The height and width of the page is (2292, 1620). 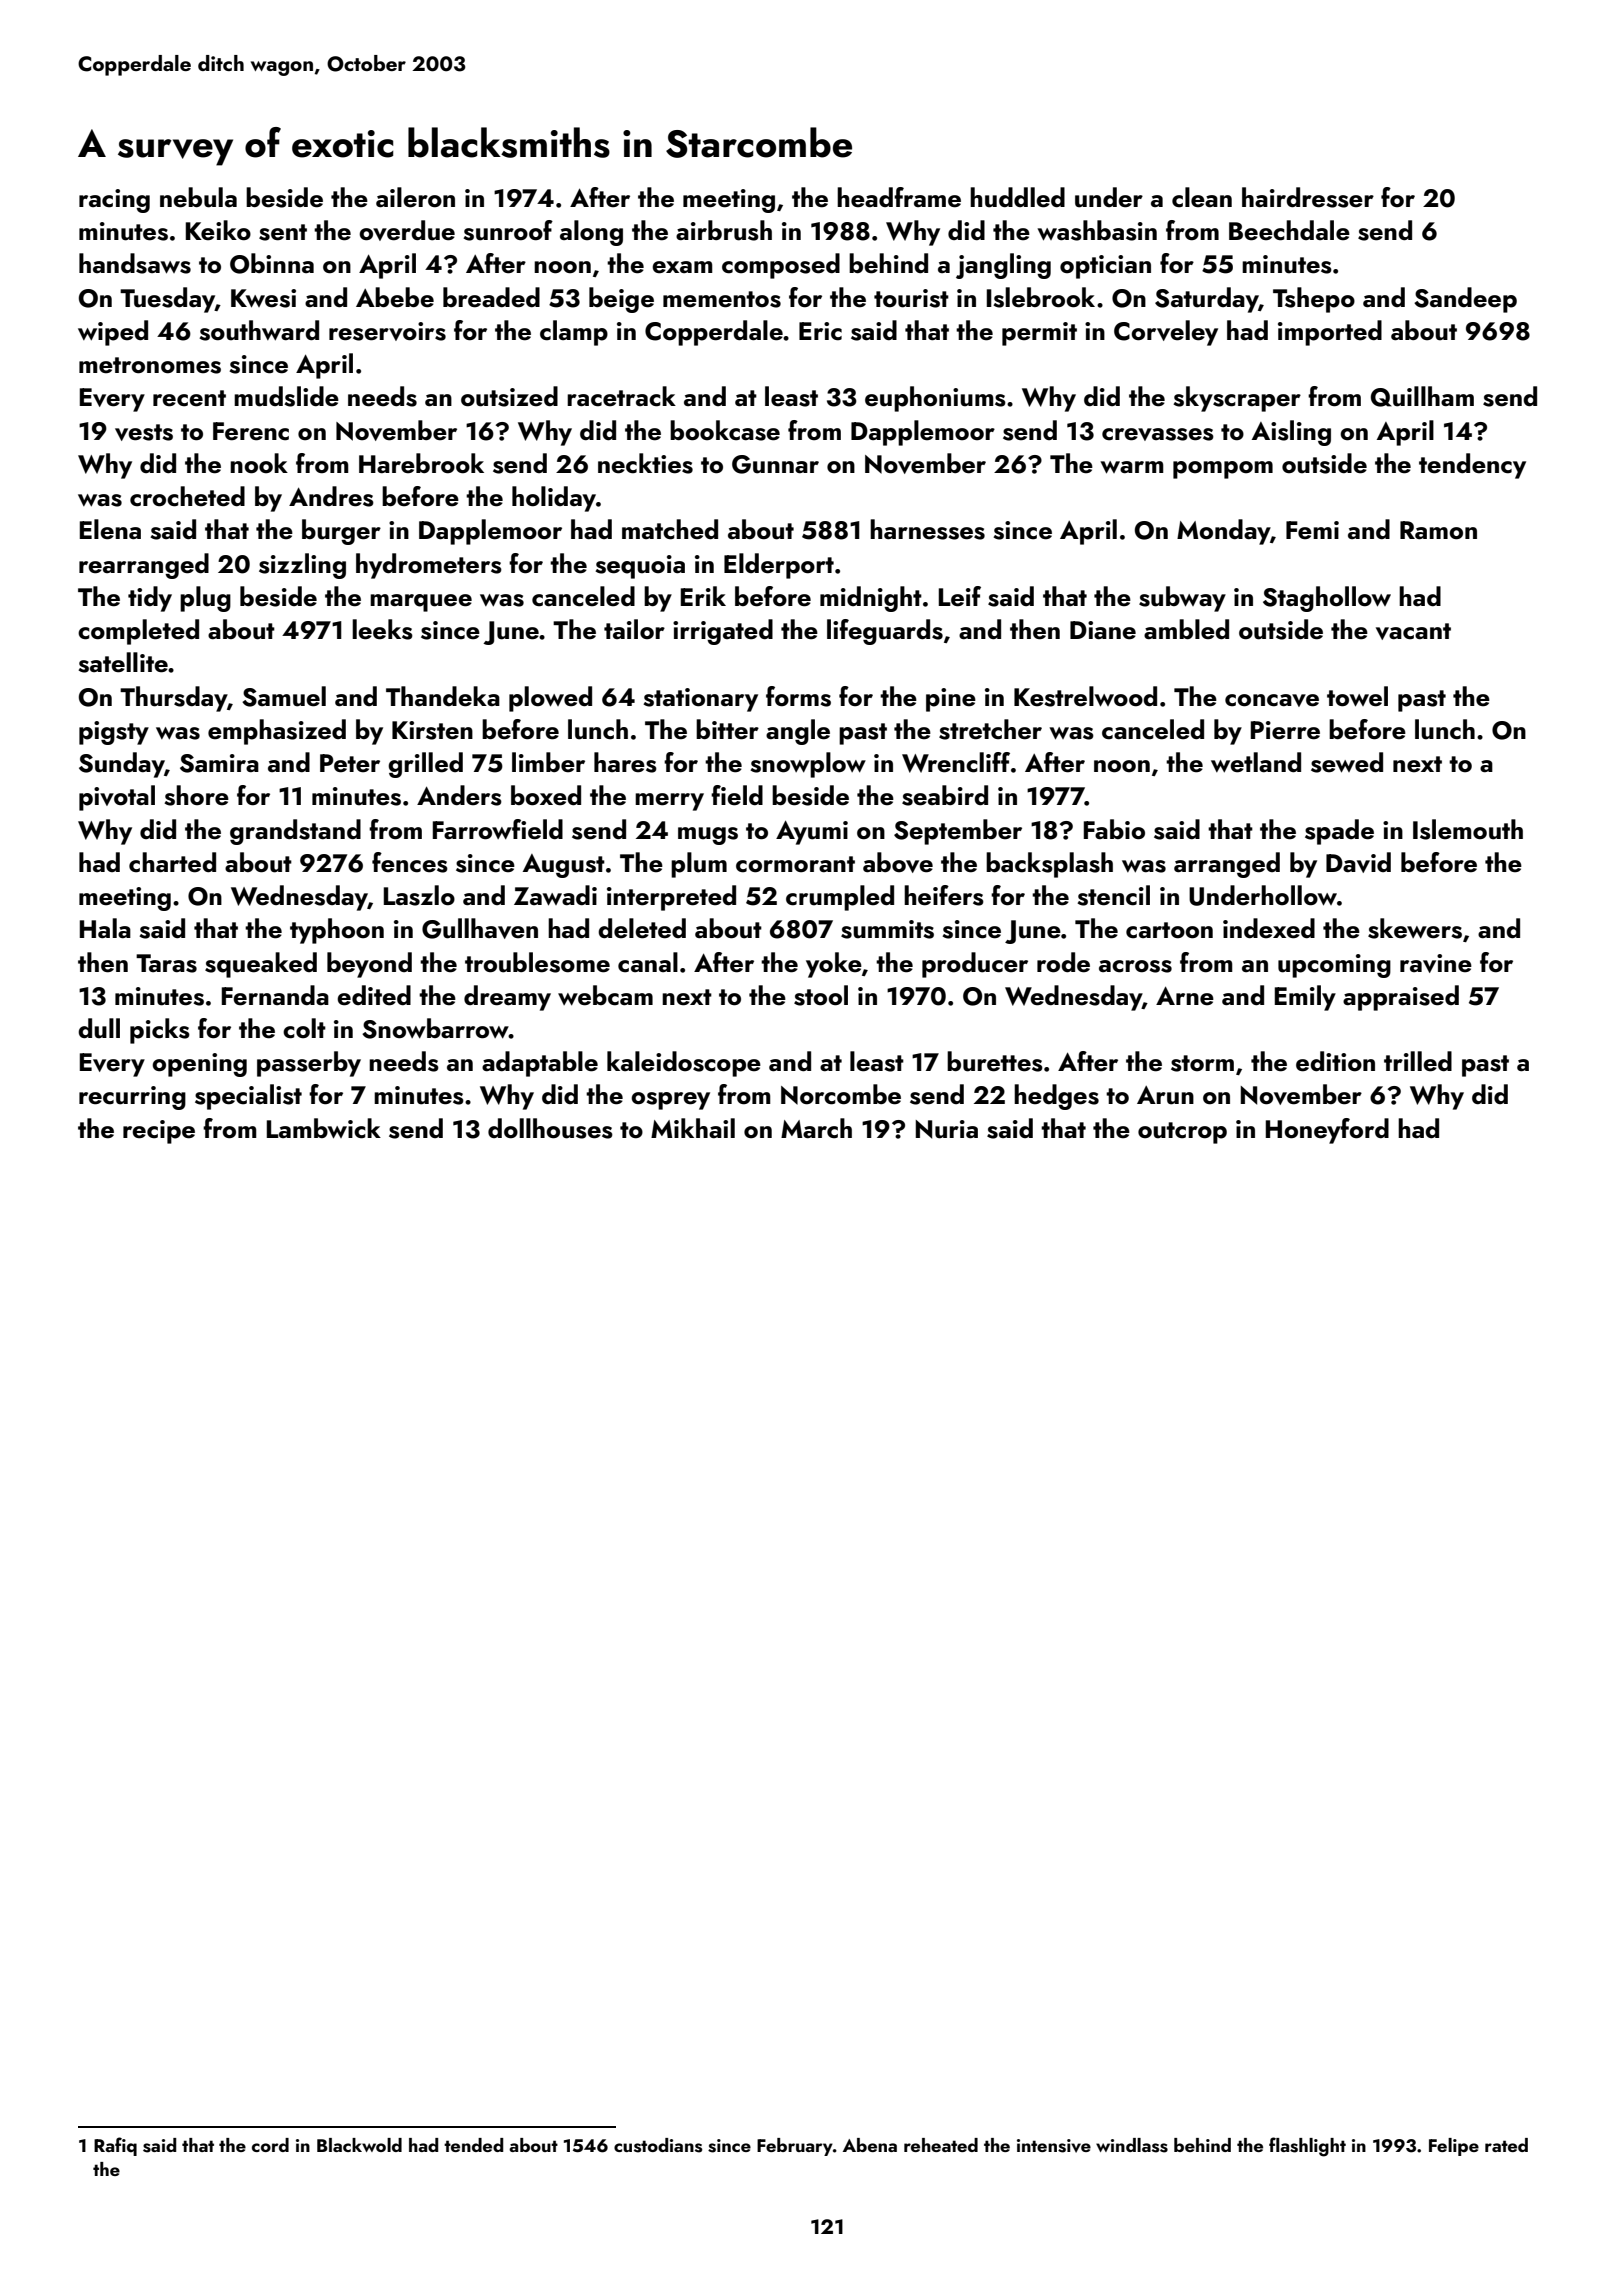 What do you see at coordinates (432, 730) in the page?
I see `Kirsten` at bounding box center [432, 730].
